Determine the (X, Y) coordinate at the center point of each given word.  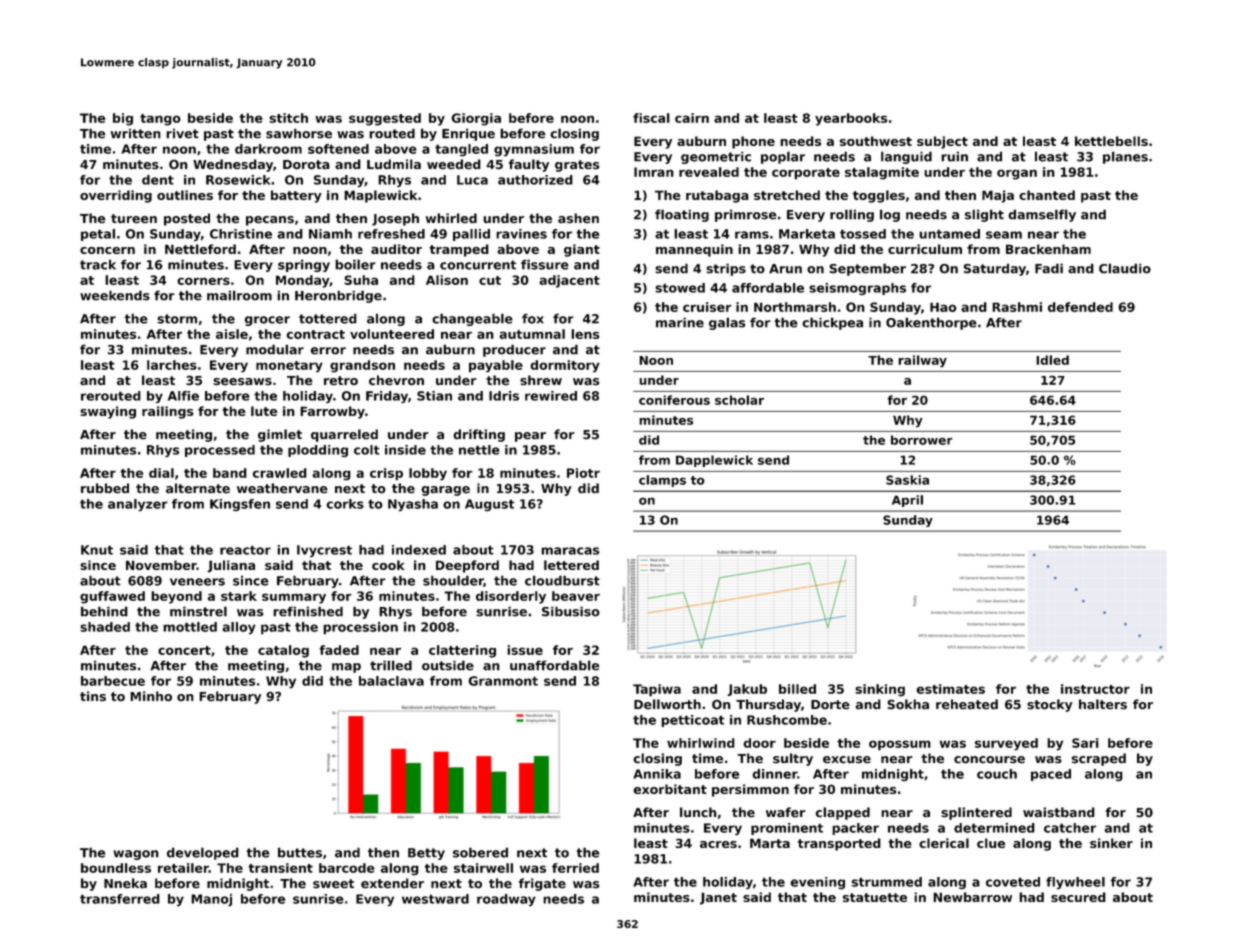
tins (93, 696)
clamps (662, 481)
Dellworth (667, 704)
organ (1017, 174)
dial (161, 473)
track (98, 265)
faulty (529, 165)
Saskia (907, 480)
